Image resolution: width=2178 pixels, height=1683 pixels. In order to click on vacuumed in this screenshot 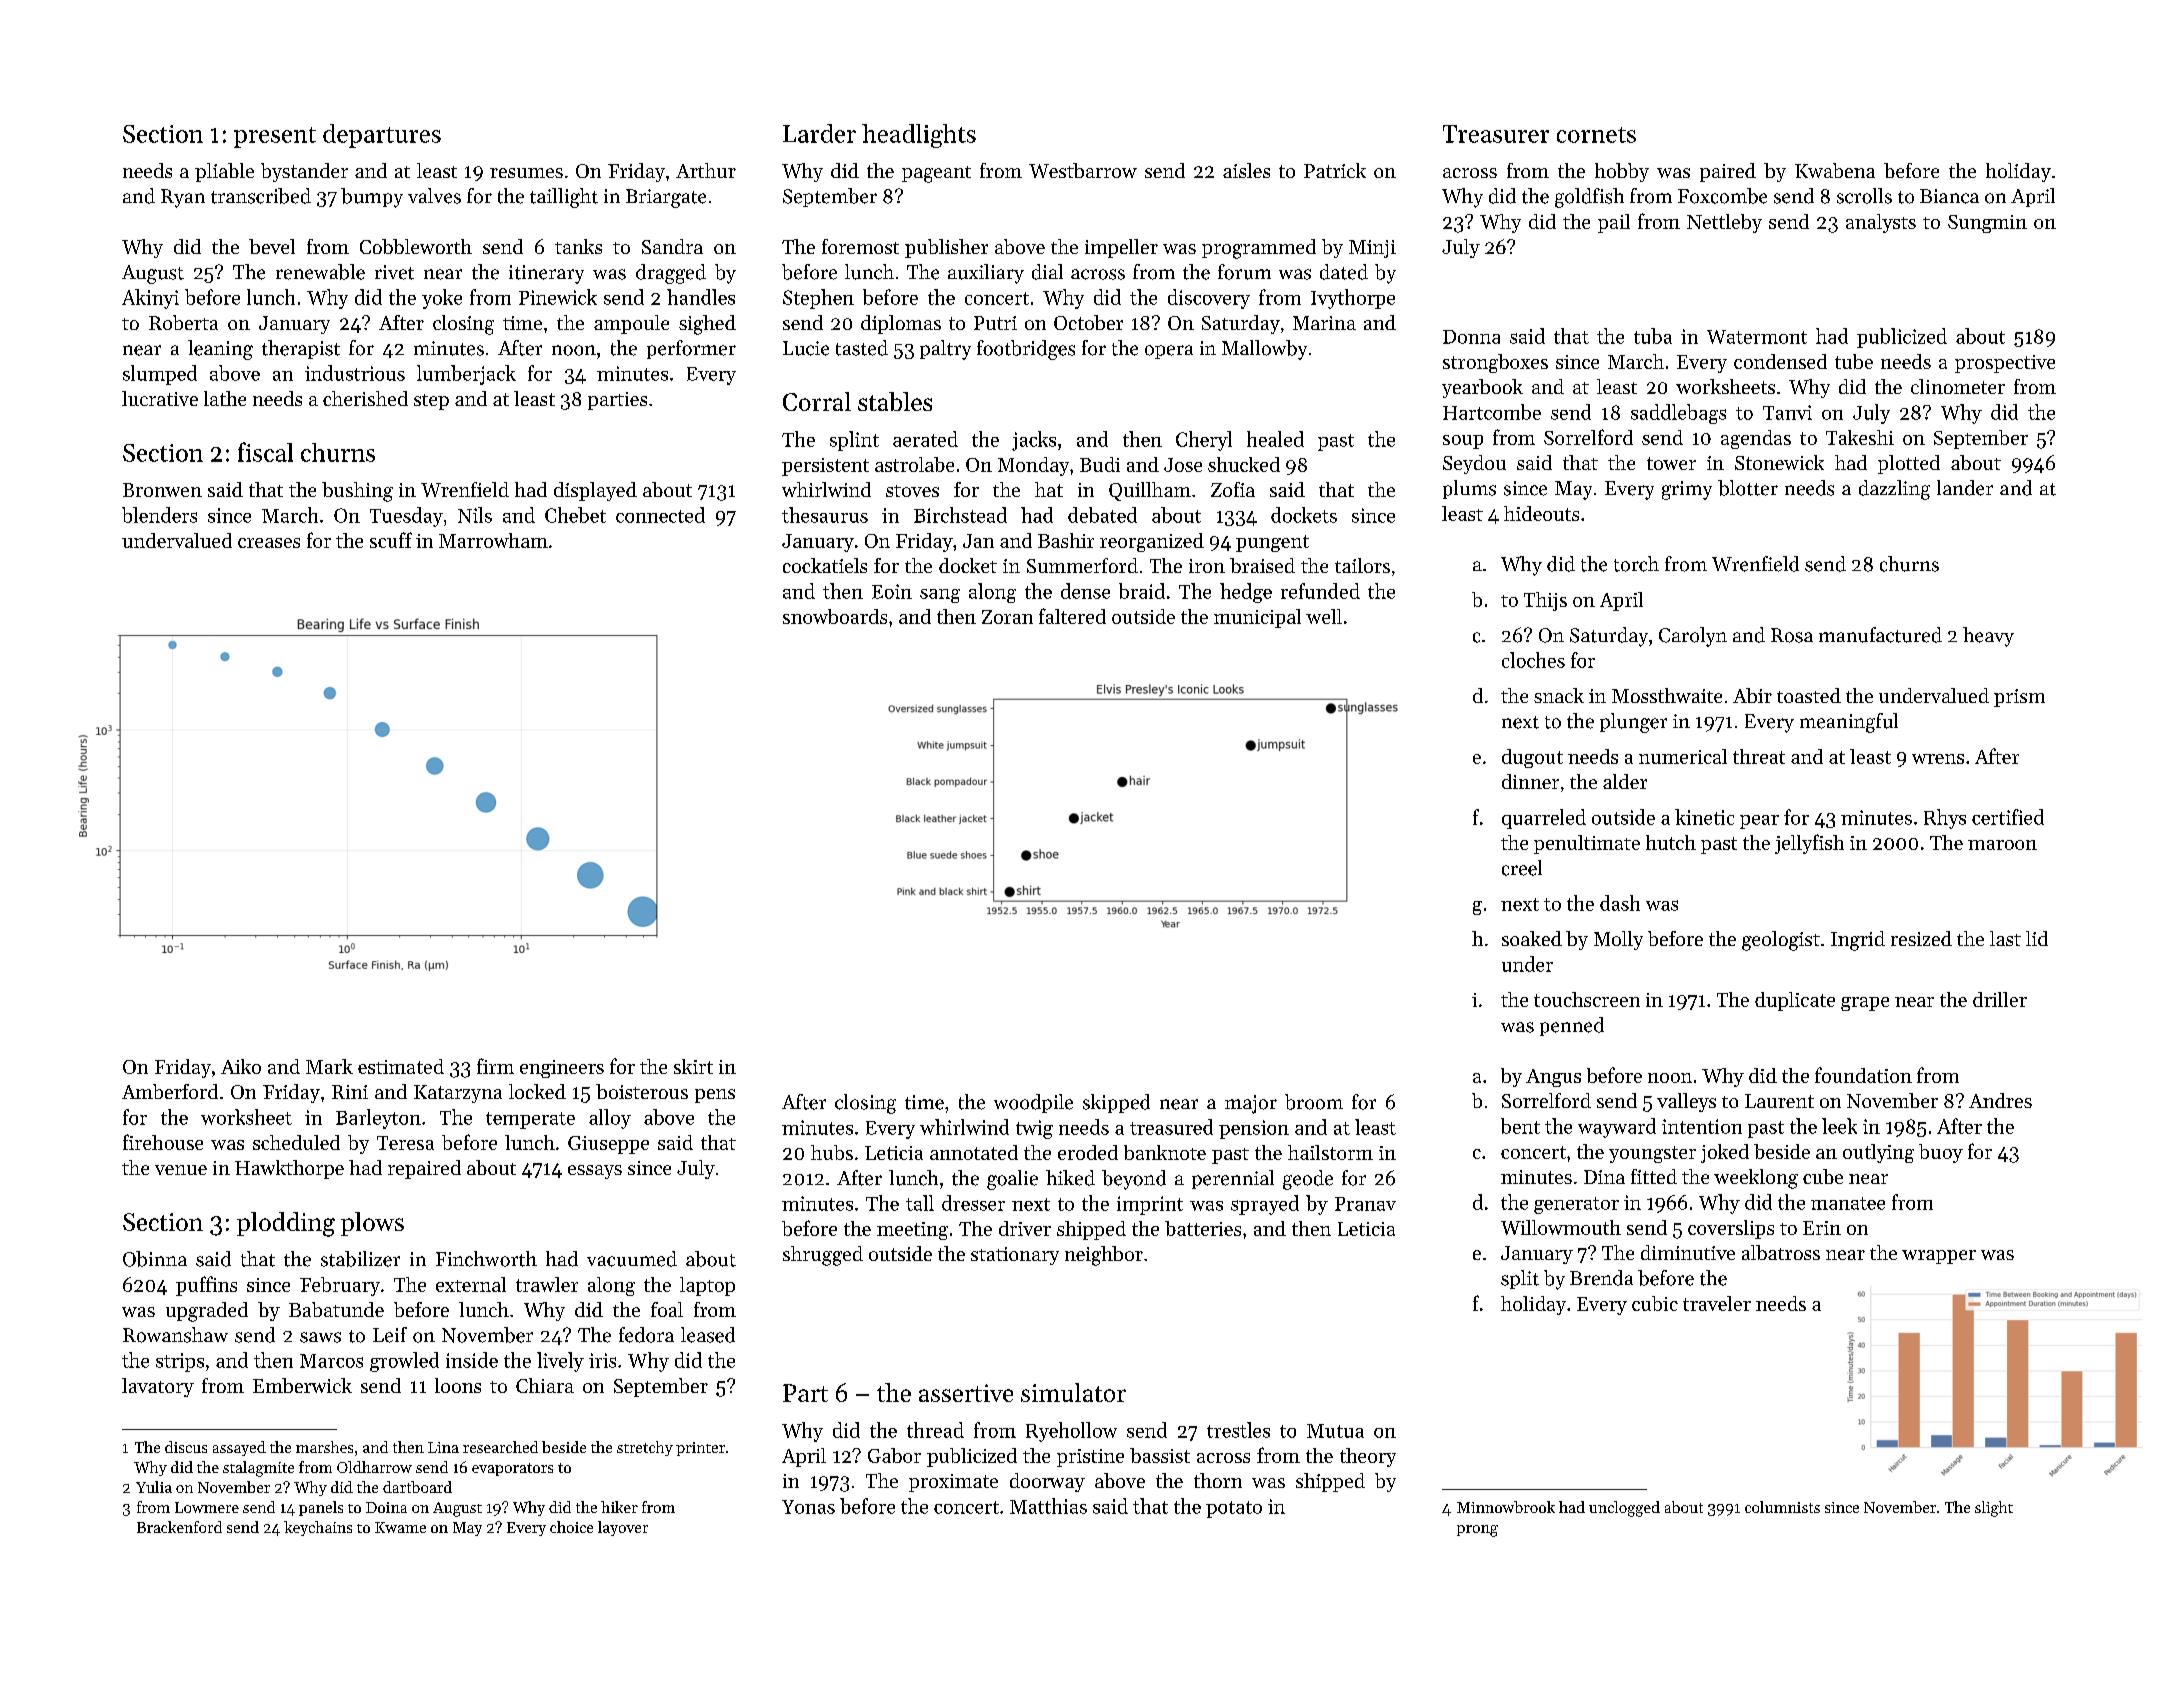, I will do `click(632, 1259)`.
